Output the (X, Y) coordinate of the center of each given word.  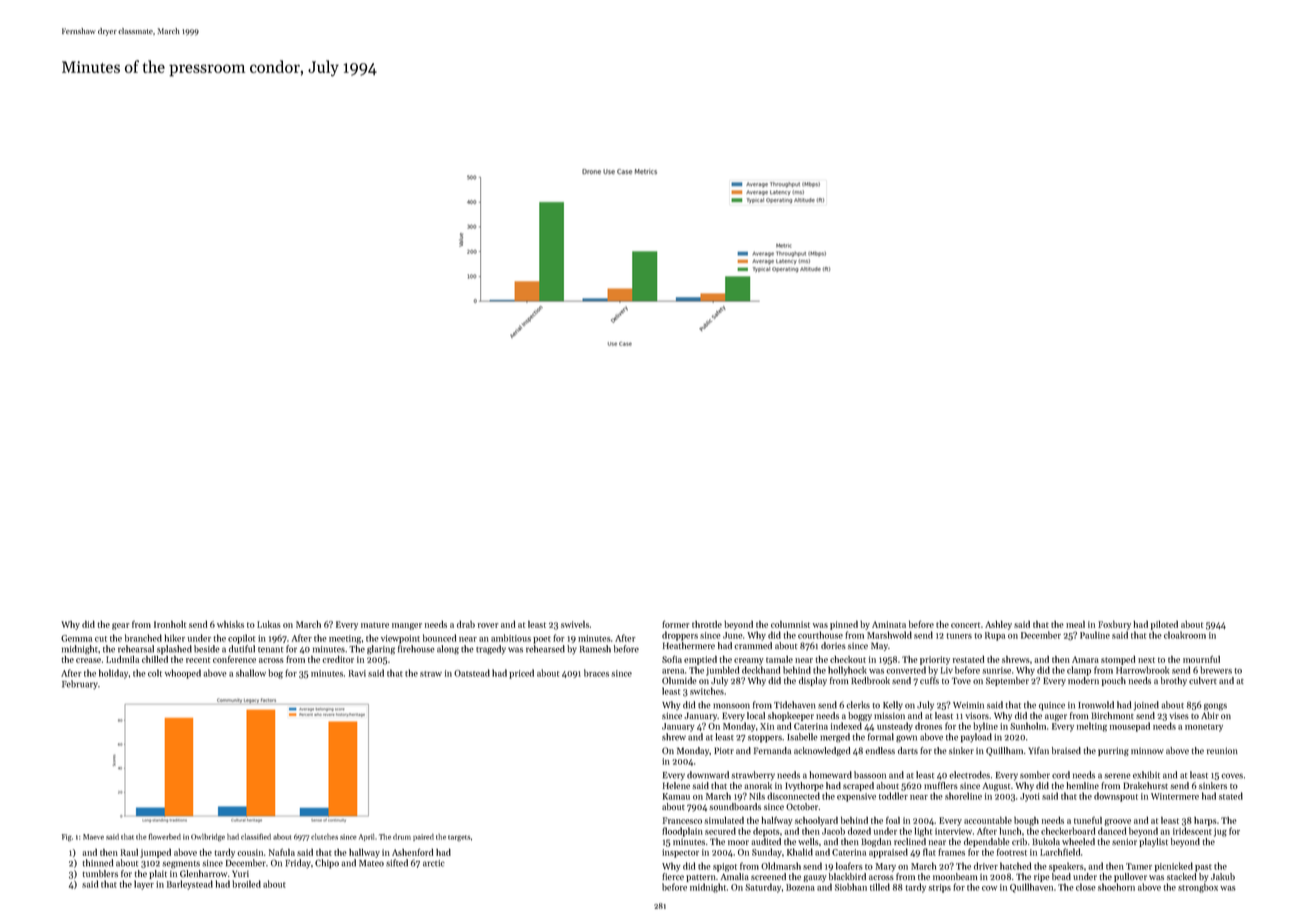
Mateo (371, 863)
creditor (338, 659)
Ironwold (1096, 705)
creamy (749, 661)
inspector (680, 853)
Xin (767, 726)
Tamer (1139, 866)
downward (708, 775)
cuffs (929, 680)
